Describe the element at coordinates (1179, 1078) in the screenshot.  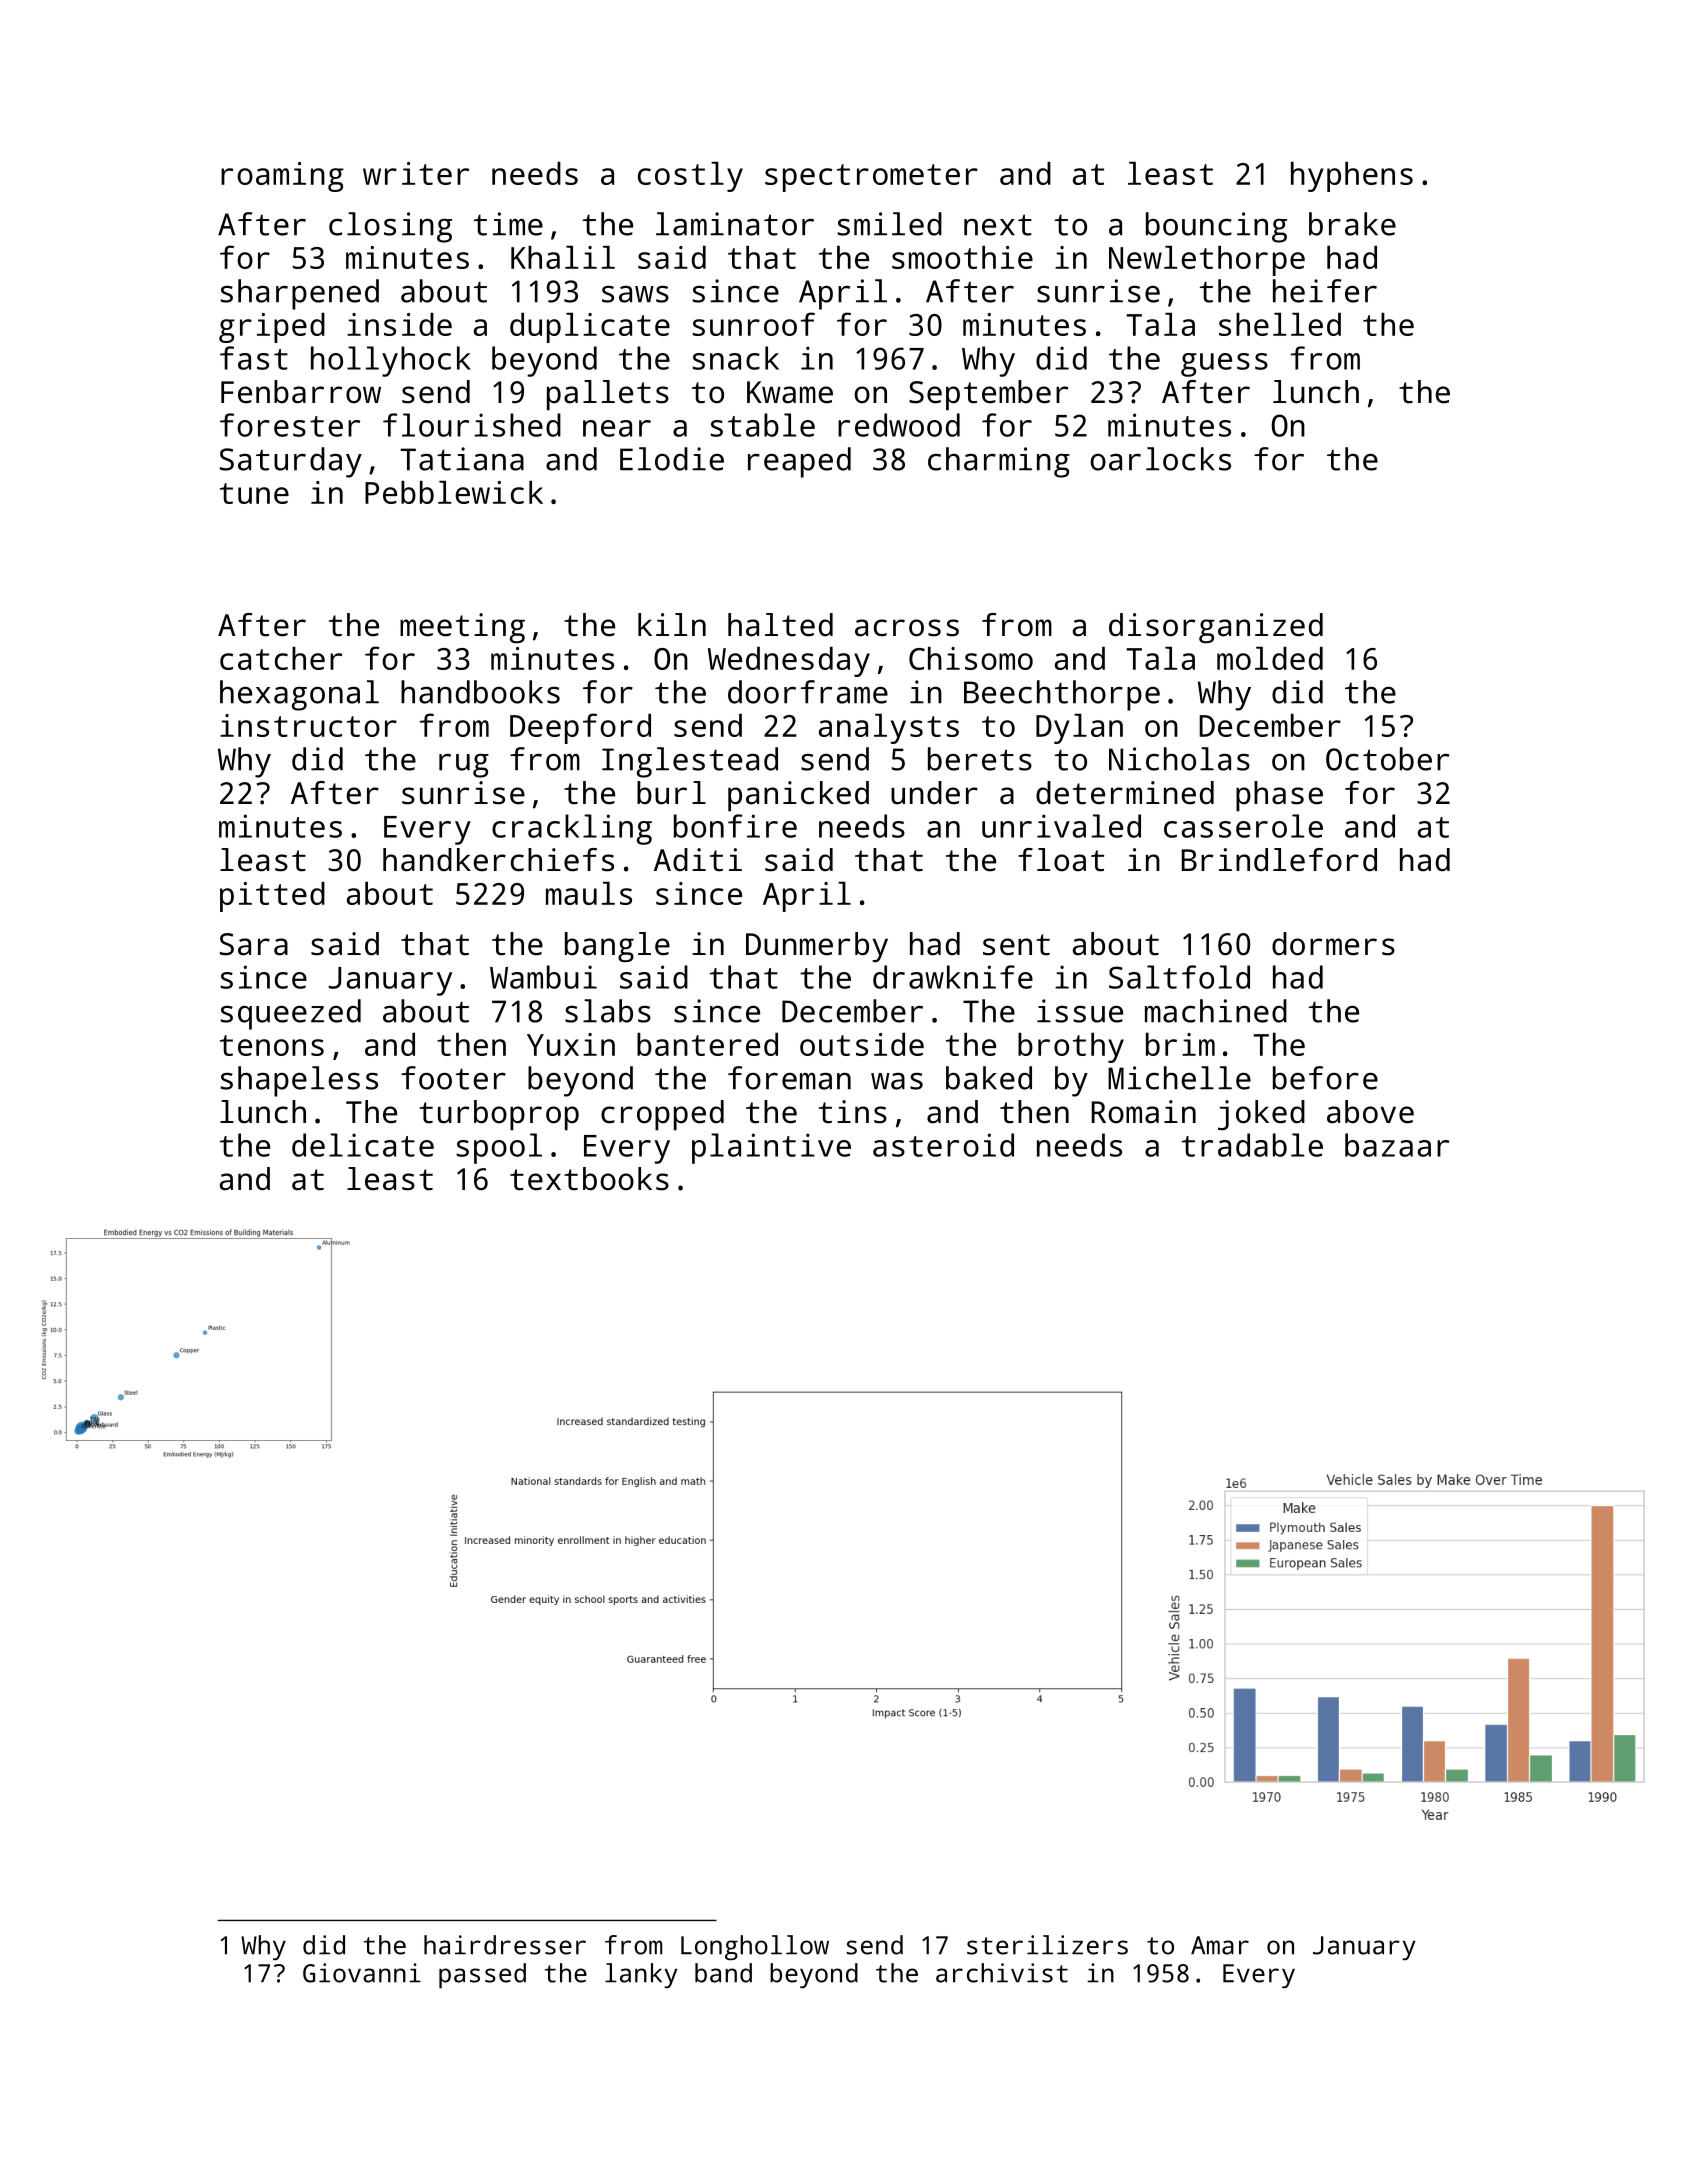
I see `Michelle` at that location.
